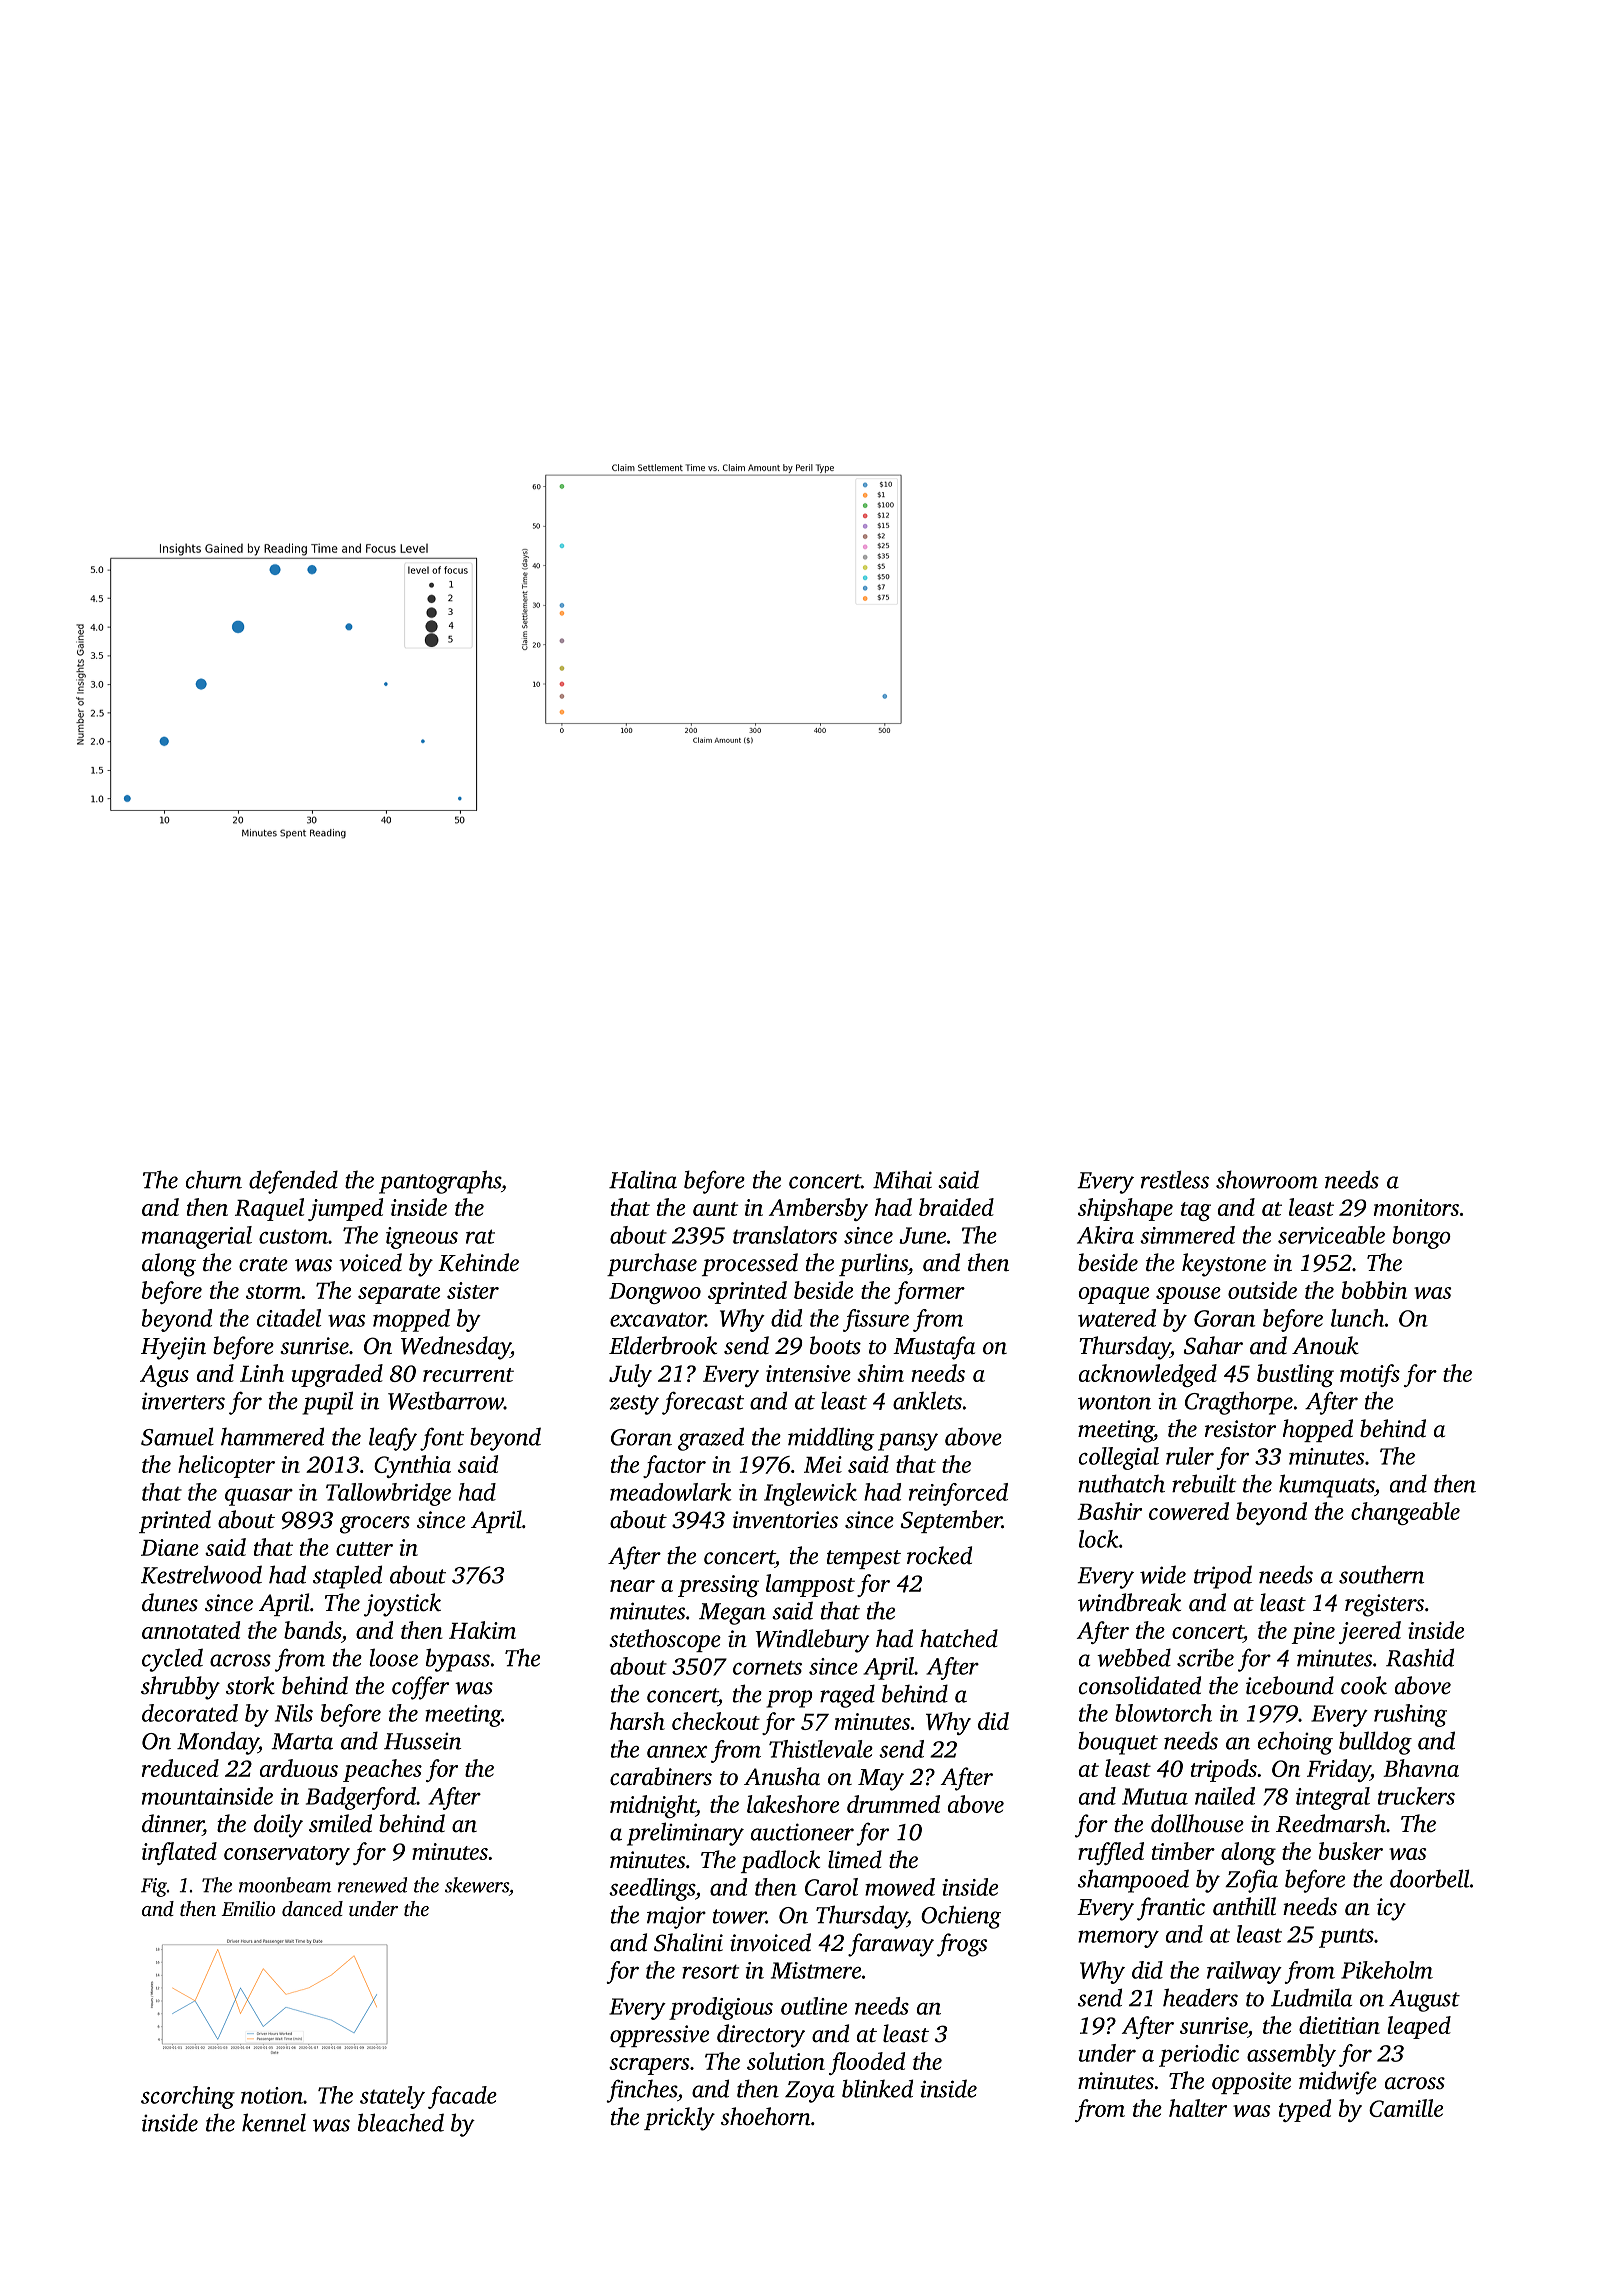 The height and width of the image is (2292, 1620). Describe the element at coordinates (665, 1640) in the image. I see `stethoscope` at that location.
